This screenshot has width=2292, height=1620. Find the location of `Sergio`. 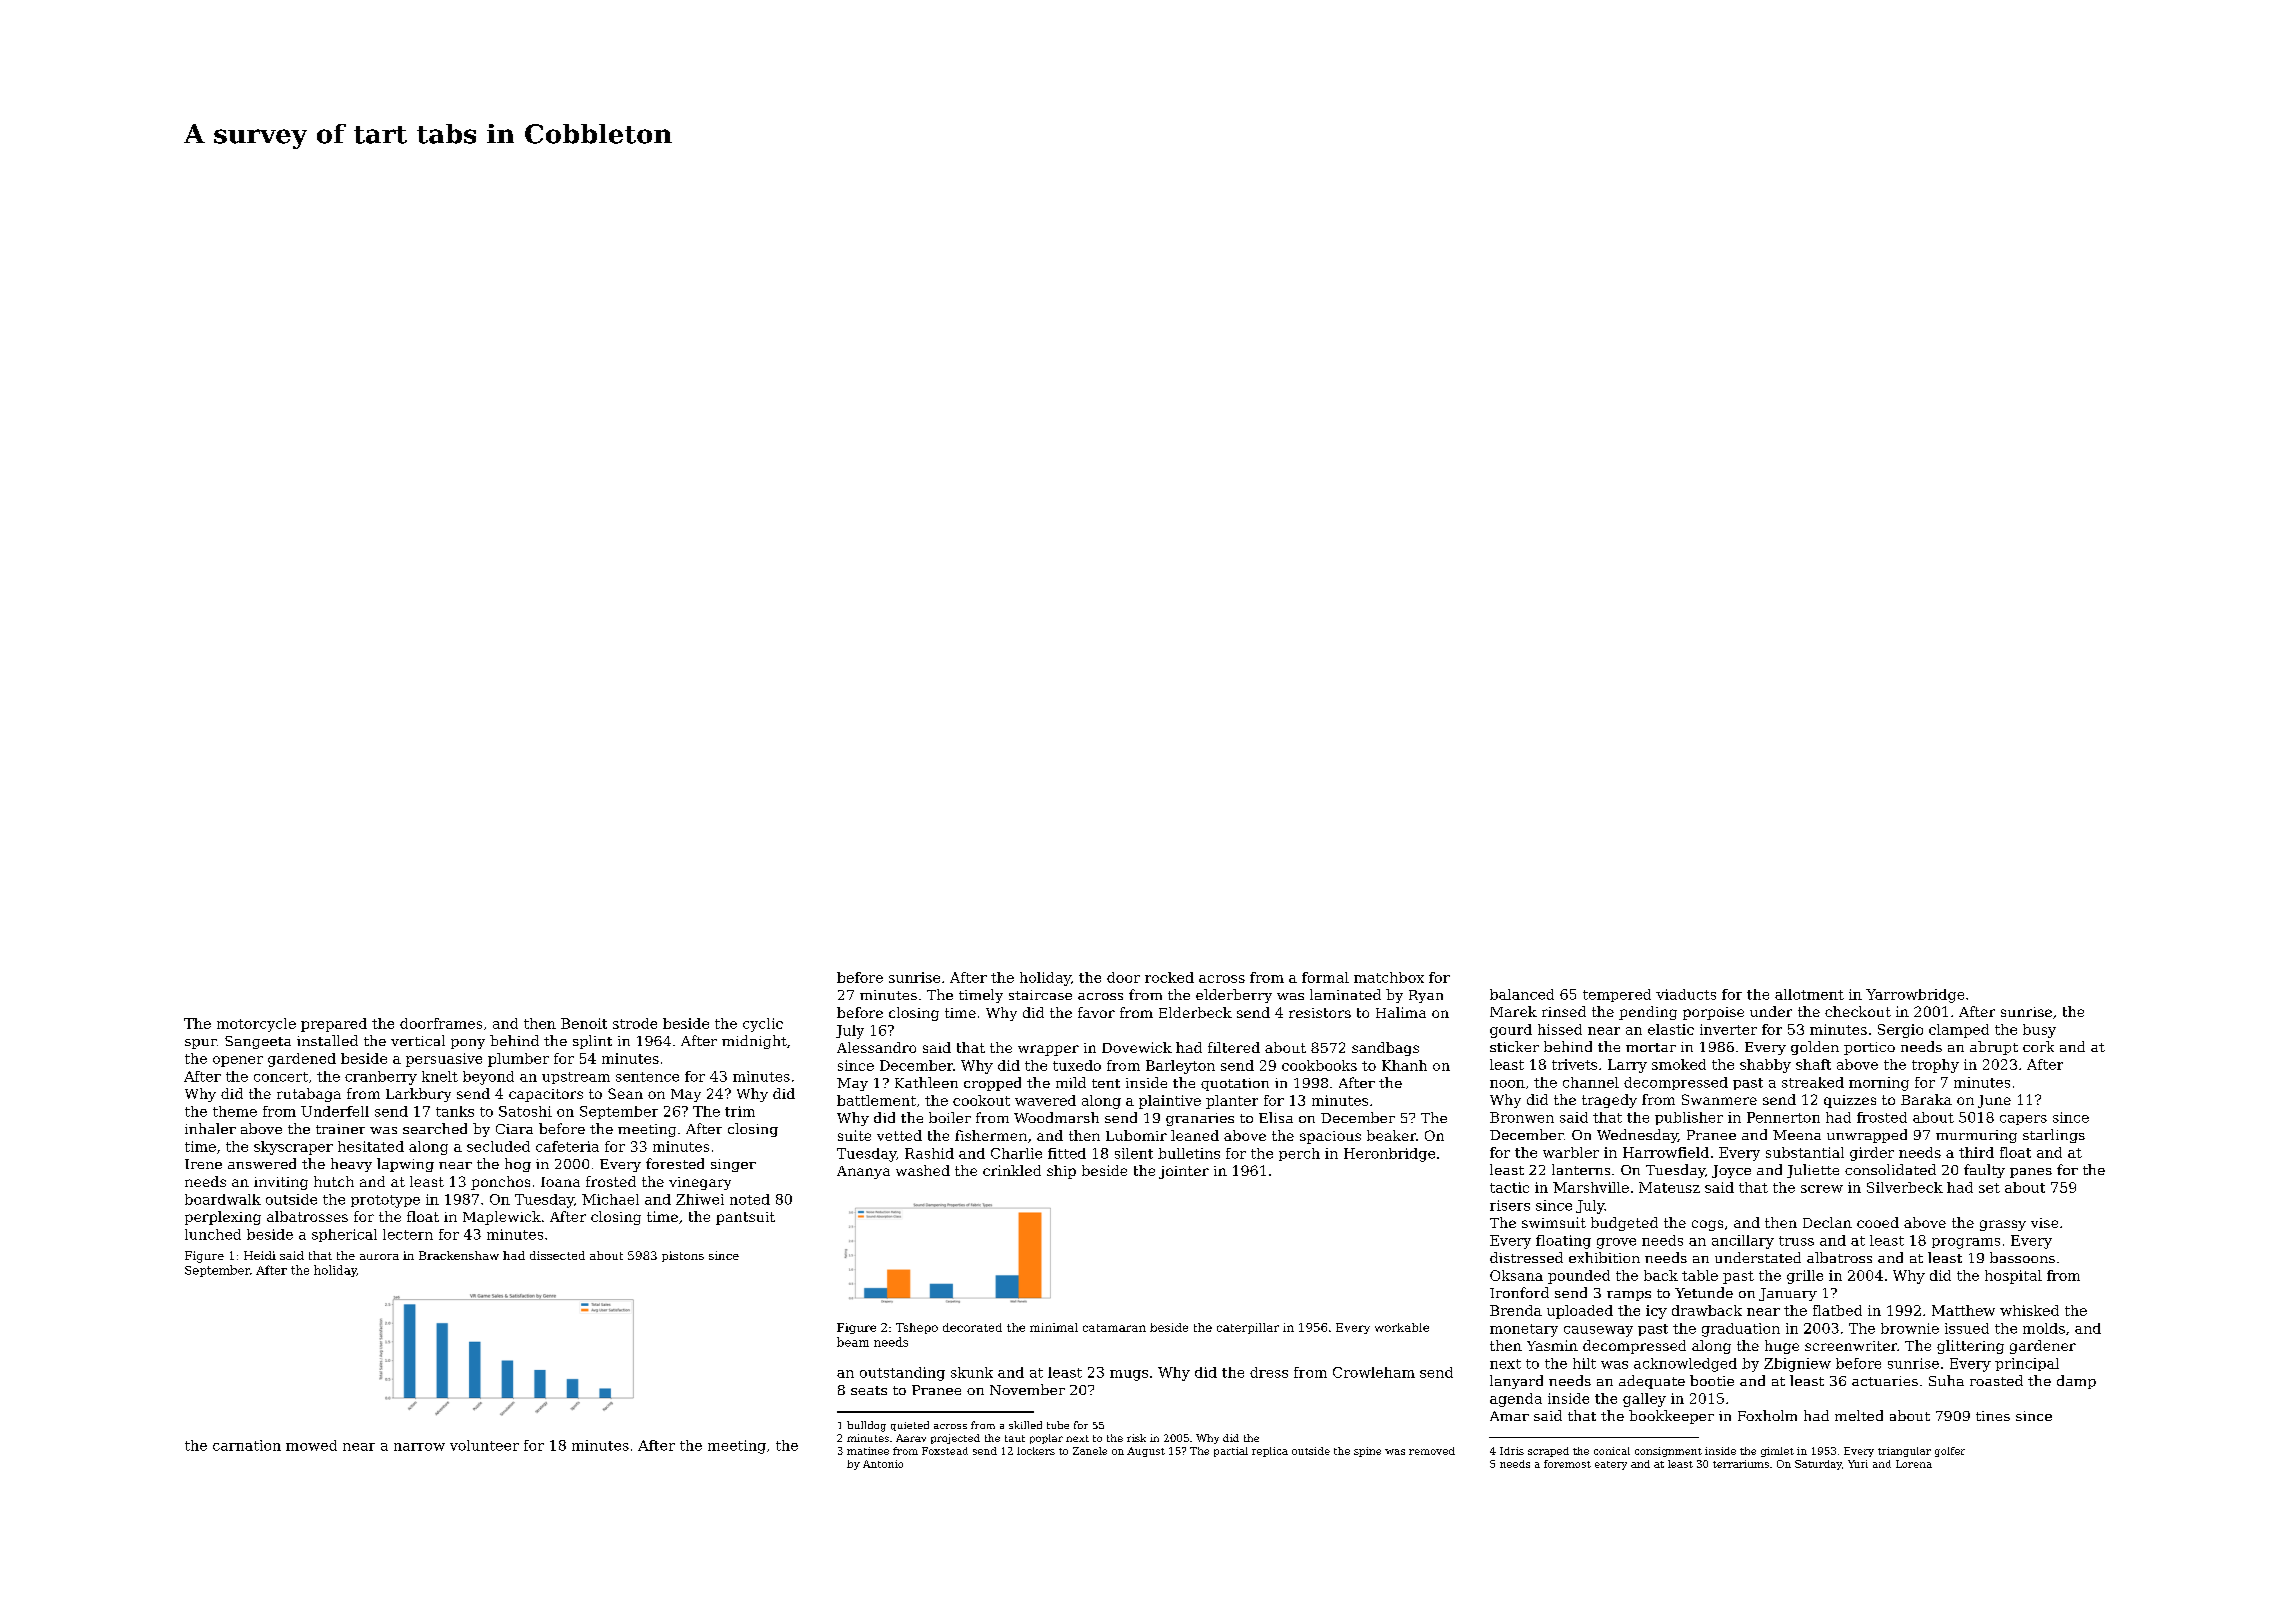

Sergio is located at coordinates (1900, 1031).
